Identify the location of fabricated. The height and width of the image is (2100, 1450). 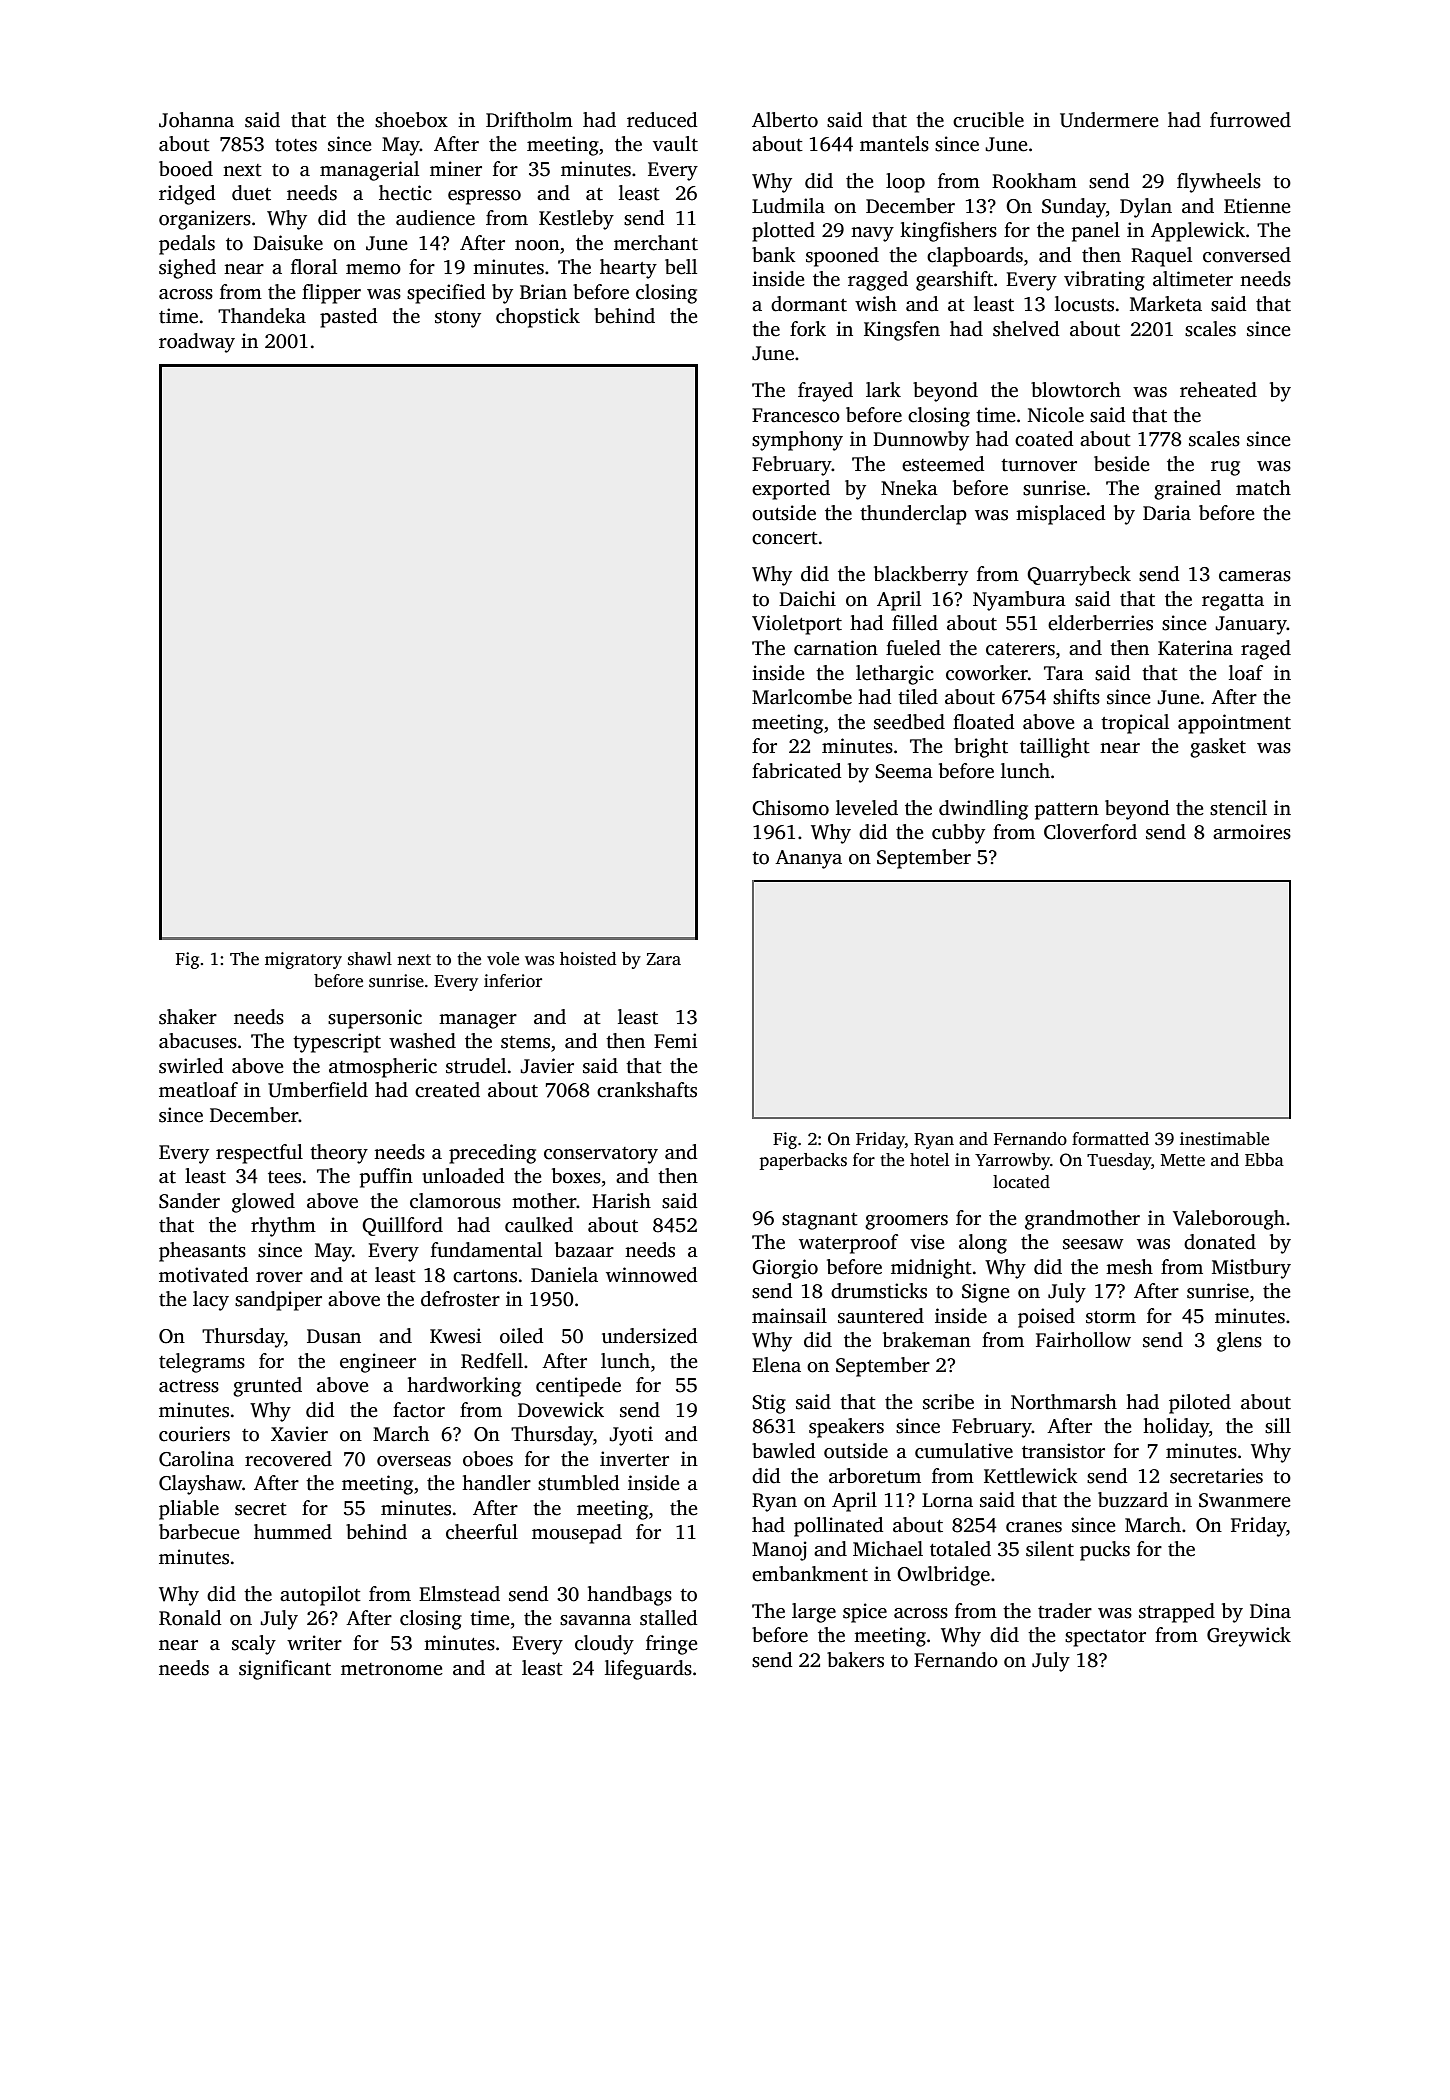
(796, 771).
